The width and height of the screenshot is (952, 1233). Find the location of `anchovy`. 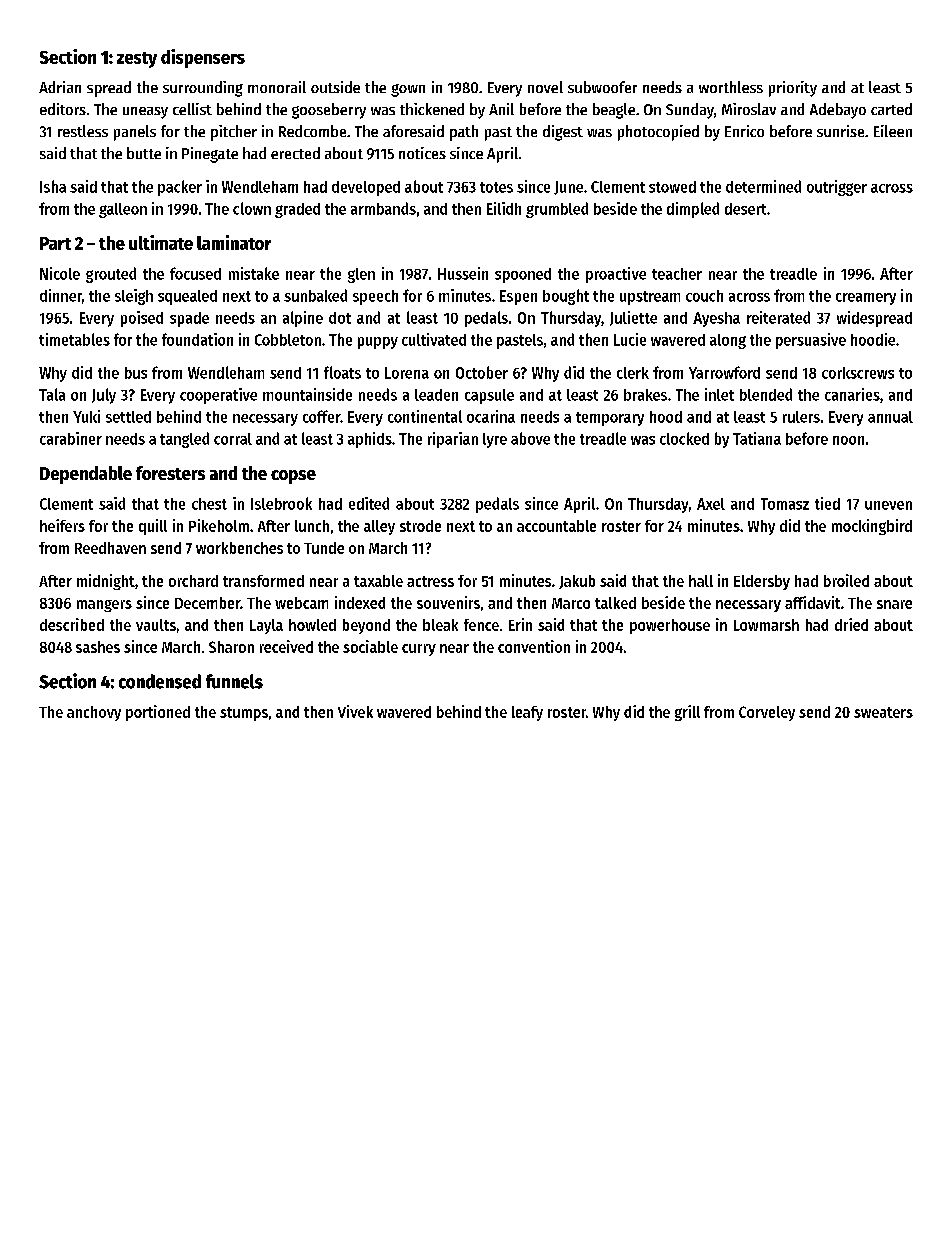

anchovy is located at coordinates (94, 713).
